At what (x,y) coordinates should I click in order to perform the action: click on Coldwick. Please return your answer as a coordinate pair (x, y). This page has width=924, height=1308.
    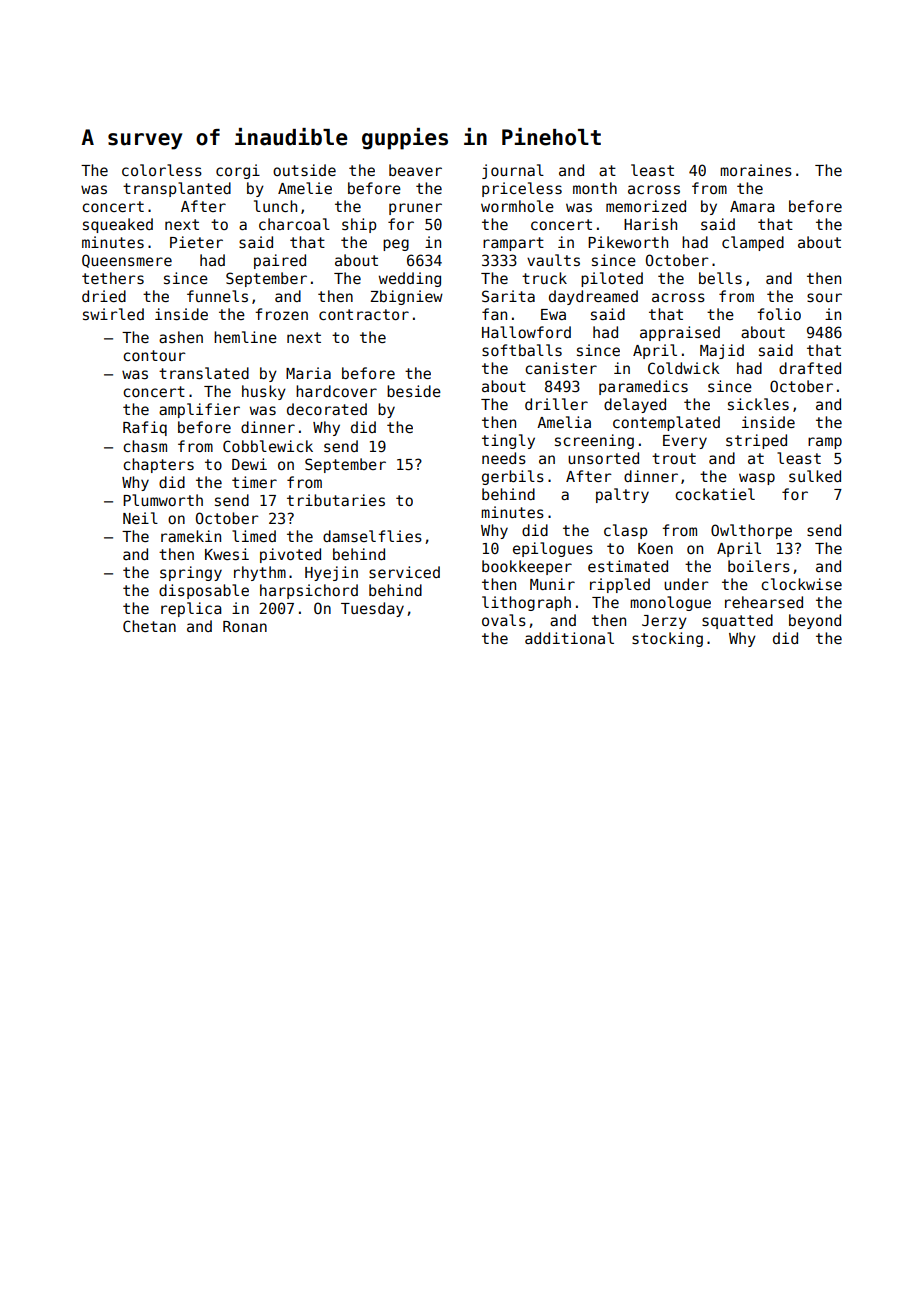
    Looking at the image, I should click on (684, 368).
